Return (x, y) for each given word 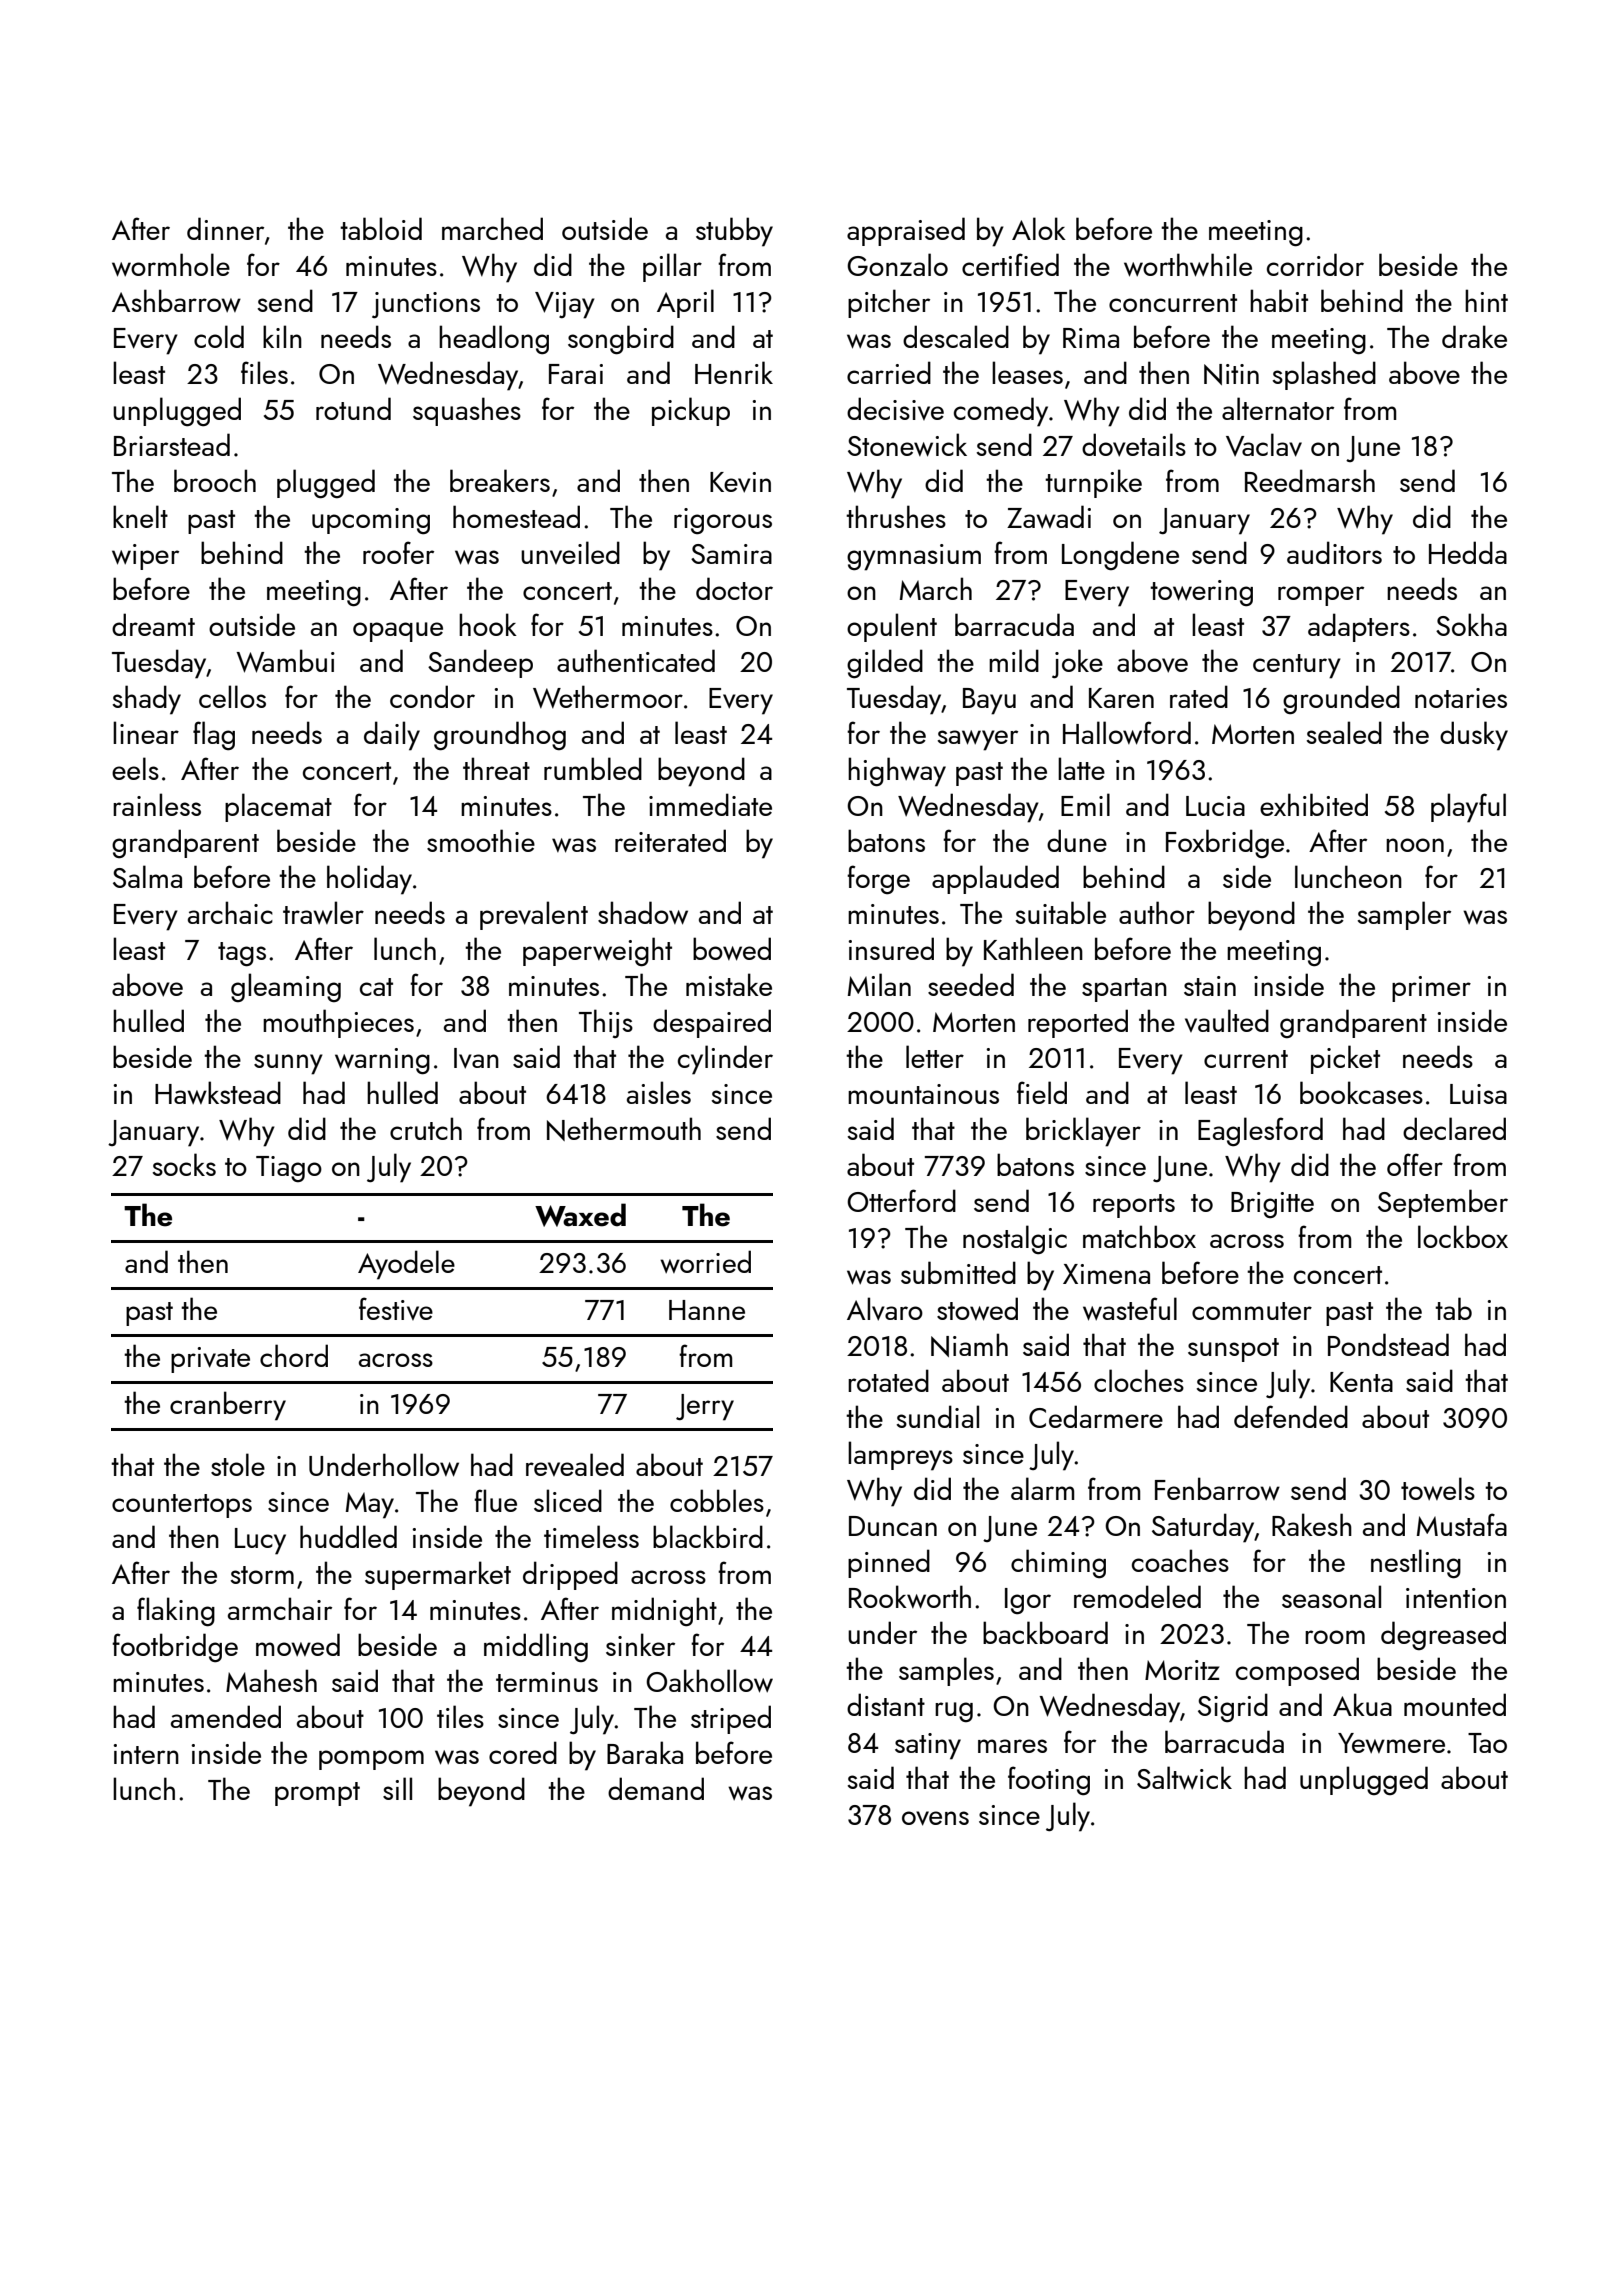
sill (397, 1788)
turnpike (1093, 483)
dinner (225, 228)
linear (146, 732)
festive (396, 1308)
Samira (731, 554)
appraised (906, 231)
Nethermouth (624, 1129)
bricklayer (1083, 1132)
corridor (1315, 264)
